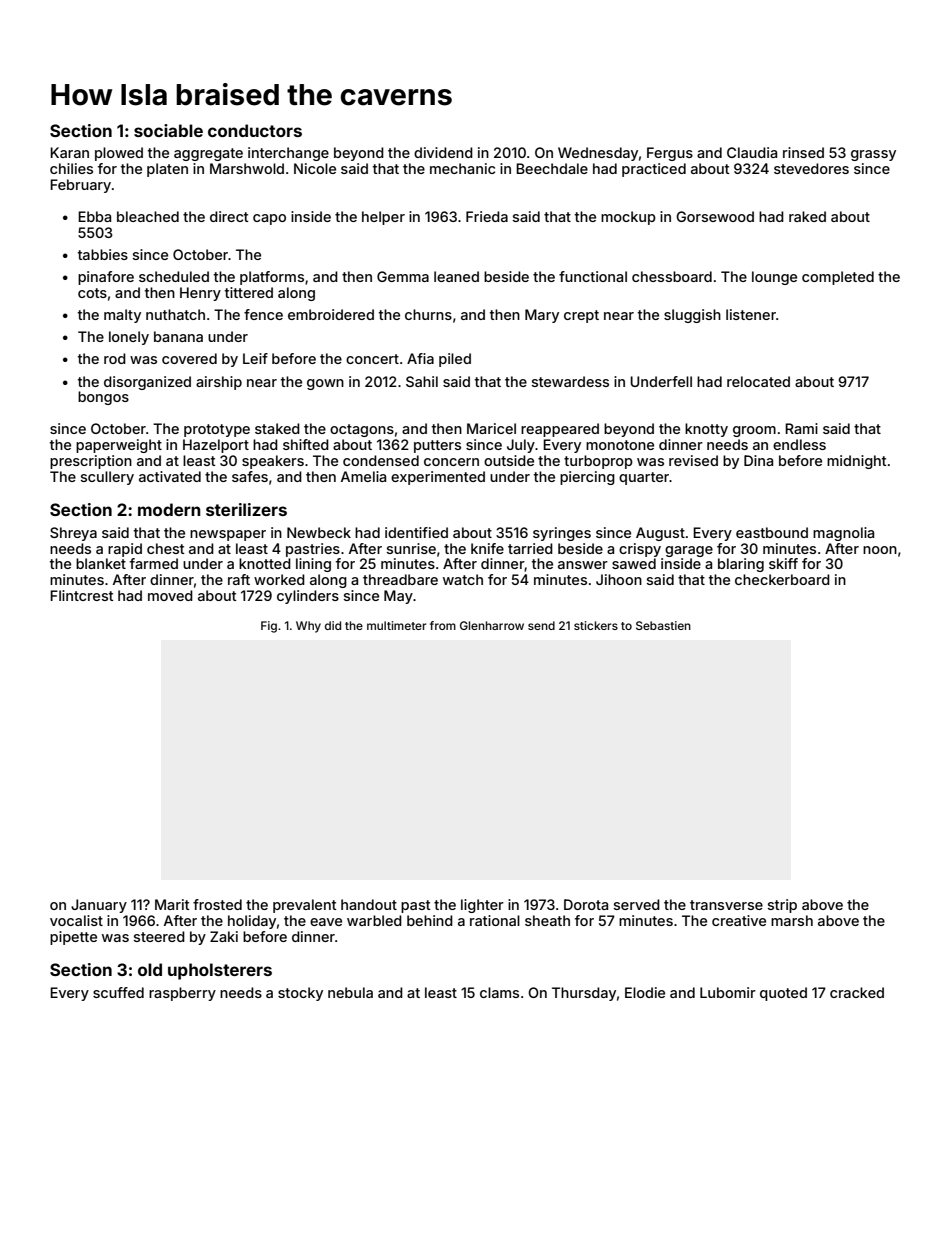 Image resolution: width=952 pixels, height=1233 pixels. I want to click on platforms, so click(272, 278).
